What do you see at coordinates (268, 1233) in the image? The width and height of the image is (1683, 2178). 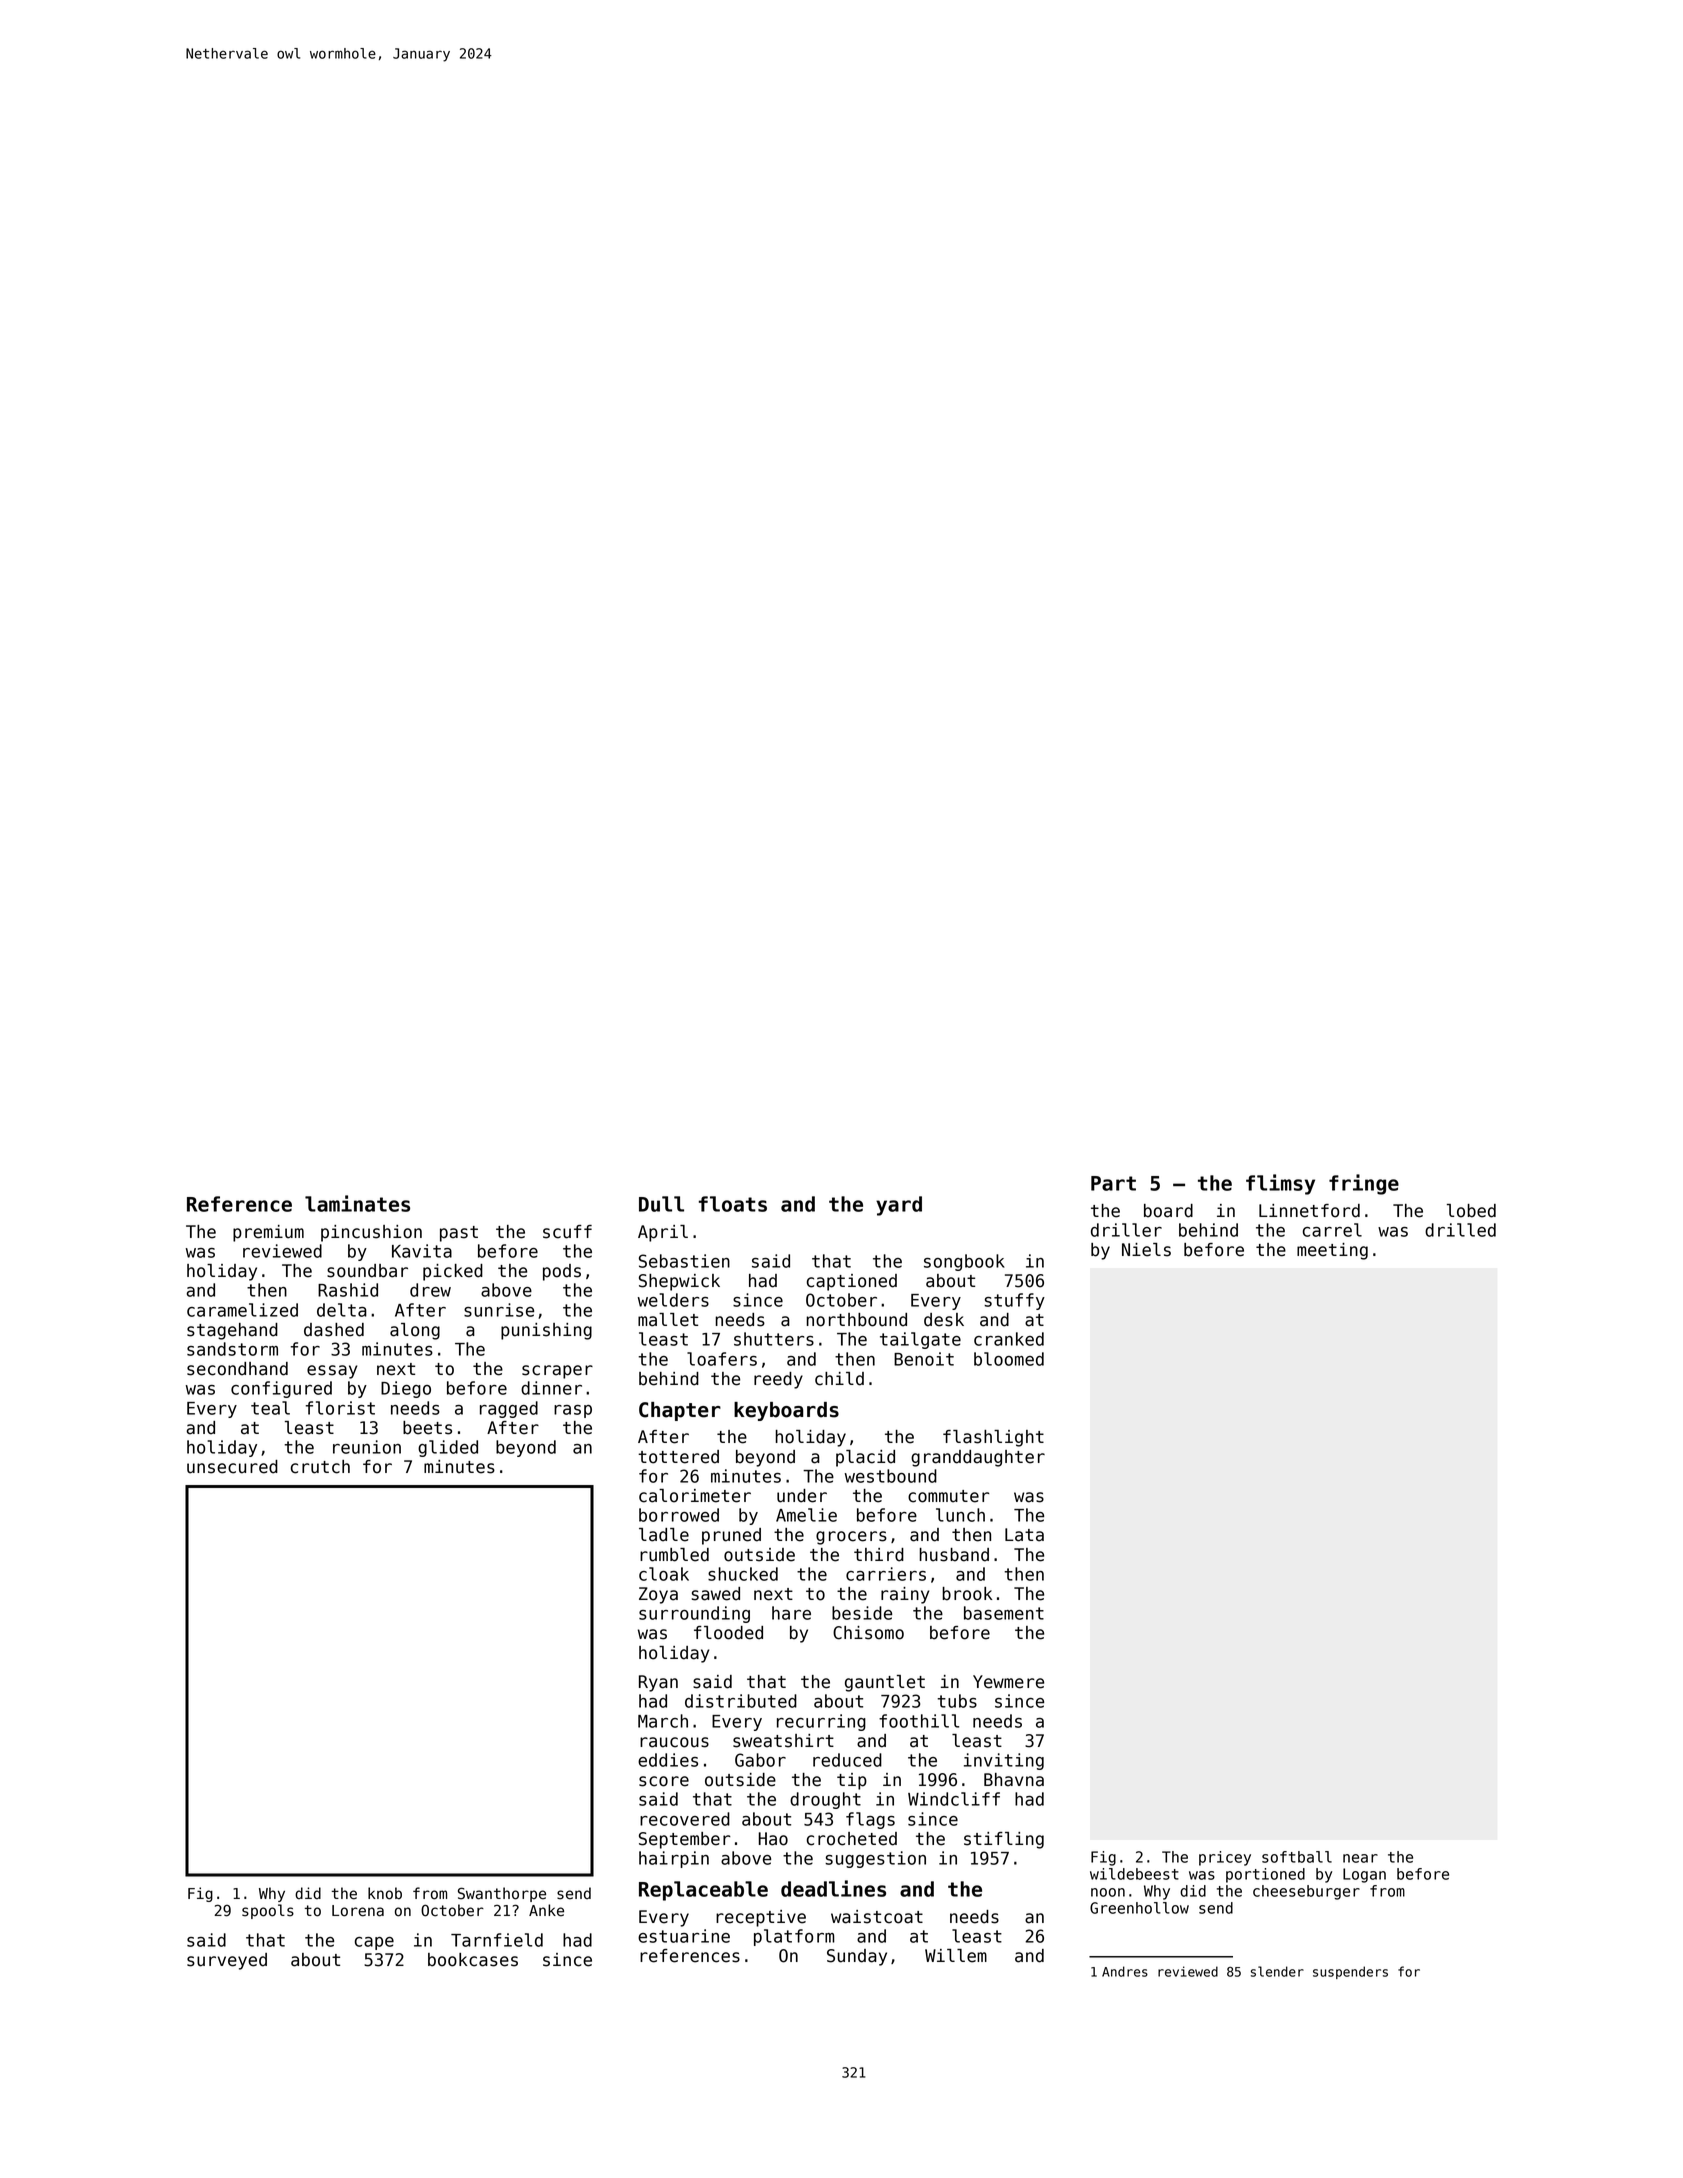 I see `premium` at bounding box center [268, 1233].
